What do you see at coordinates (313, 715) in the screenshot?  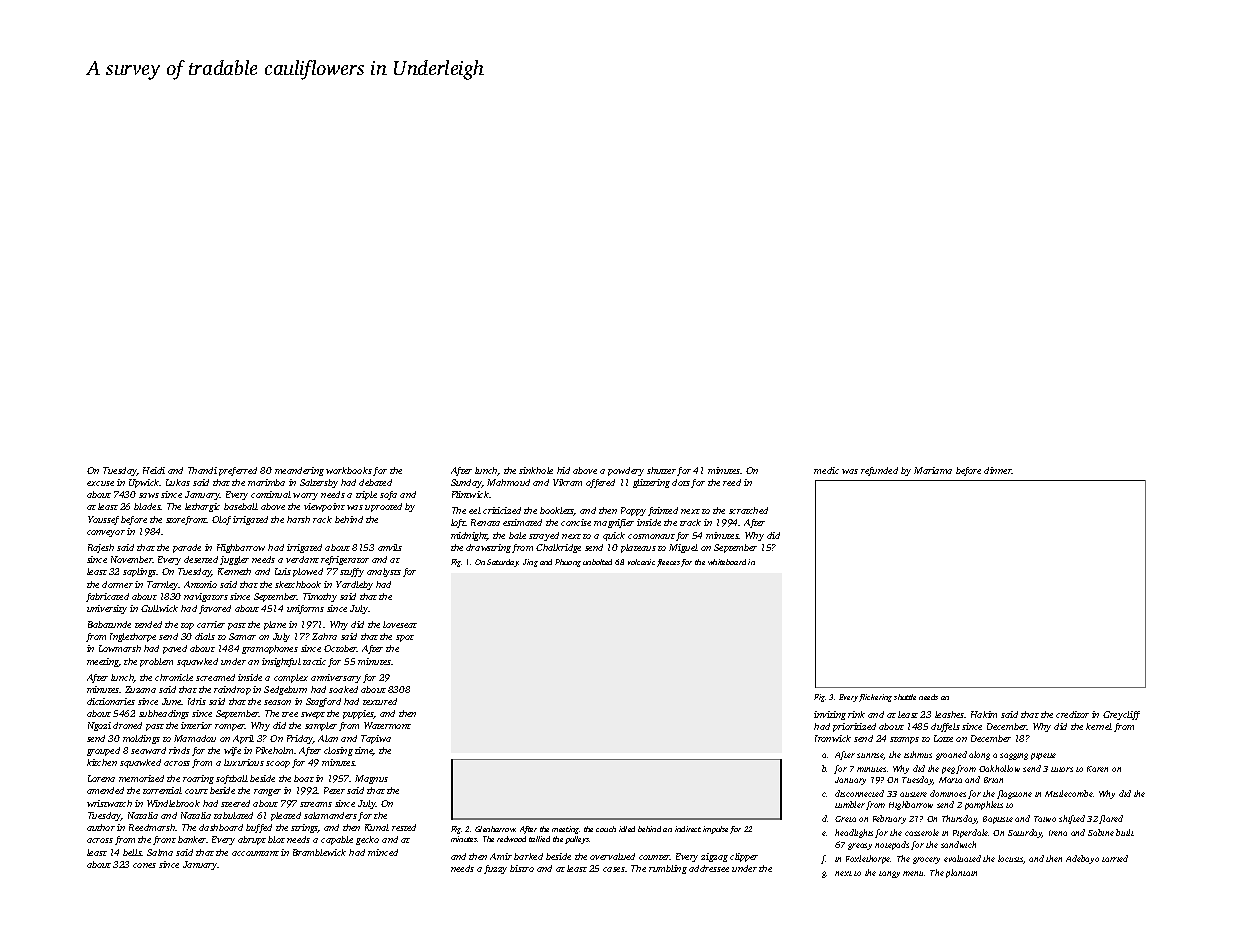 I see `swept` at bounding box center [313, 715].
